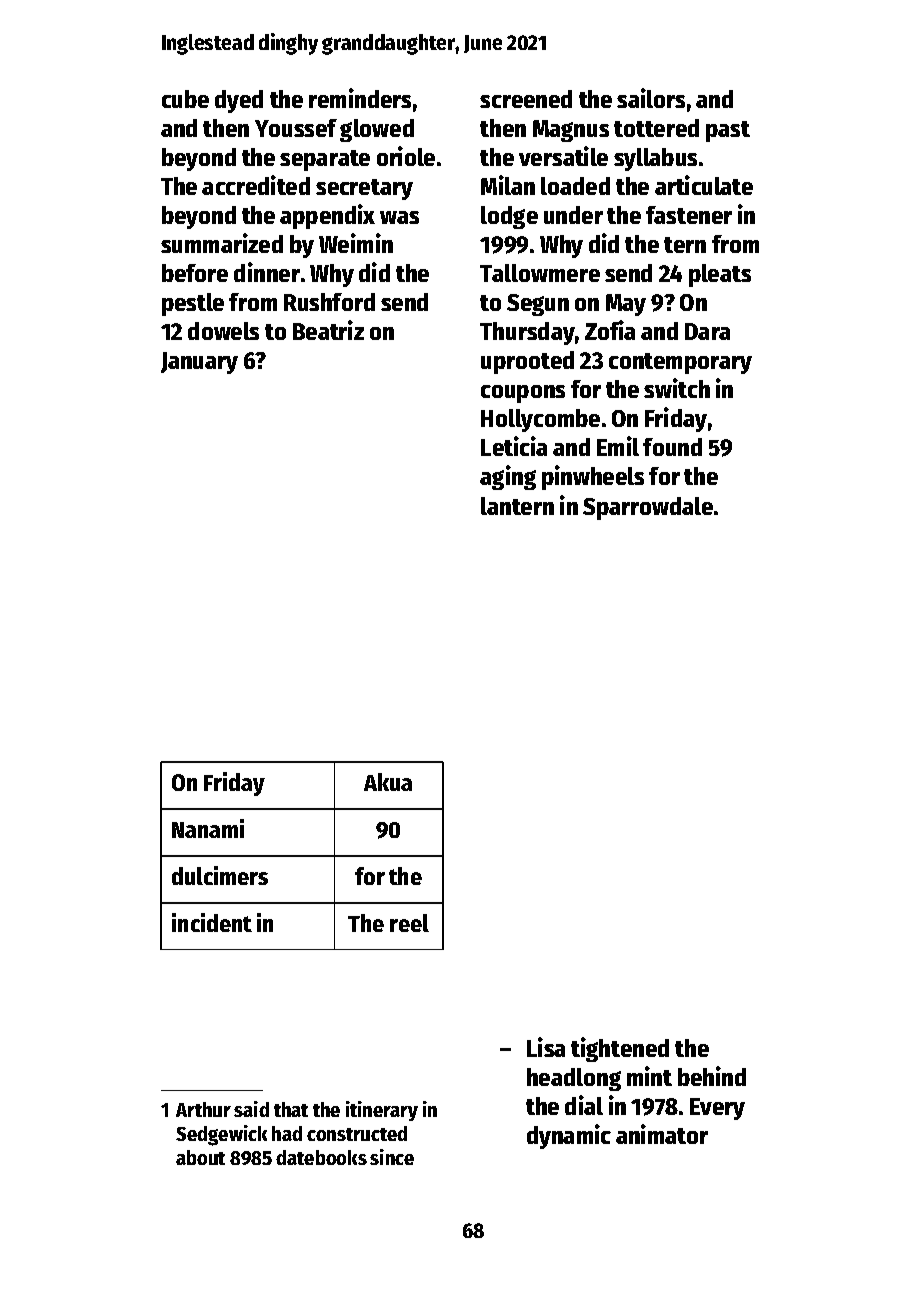 Image resolution: width=924 pixels, height=1311 pixels. Describe the element at coordinates (526, 99) in the screenshot. I see `screened` at that location.
